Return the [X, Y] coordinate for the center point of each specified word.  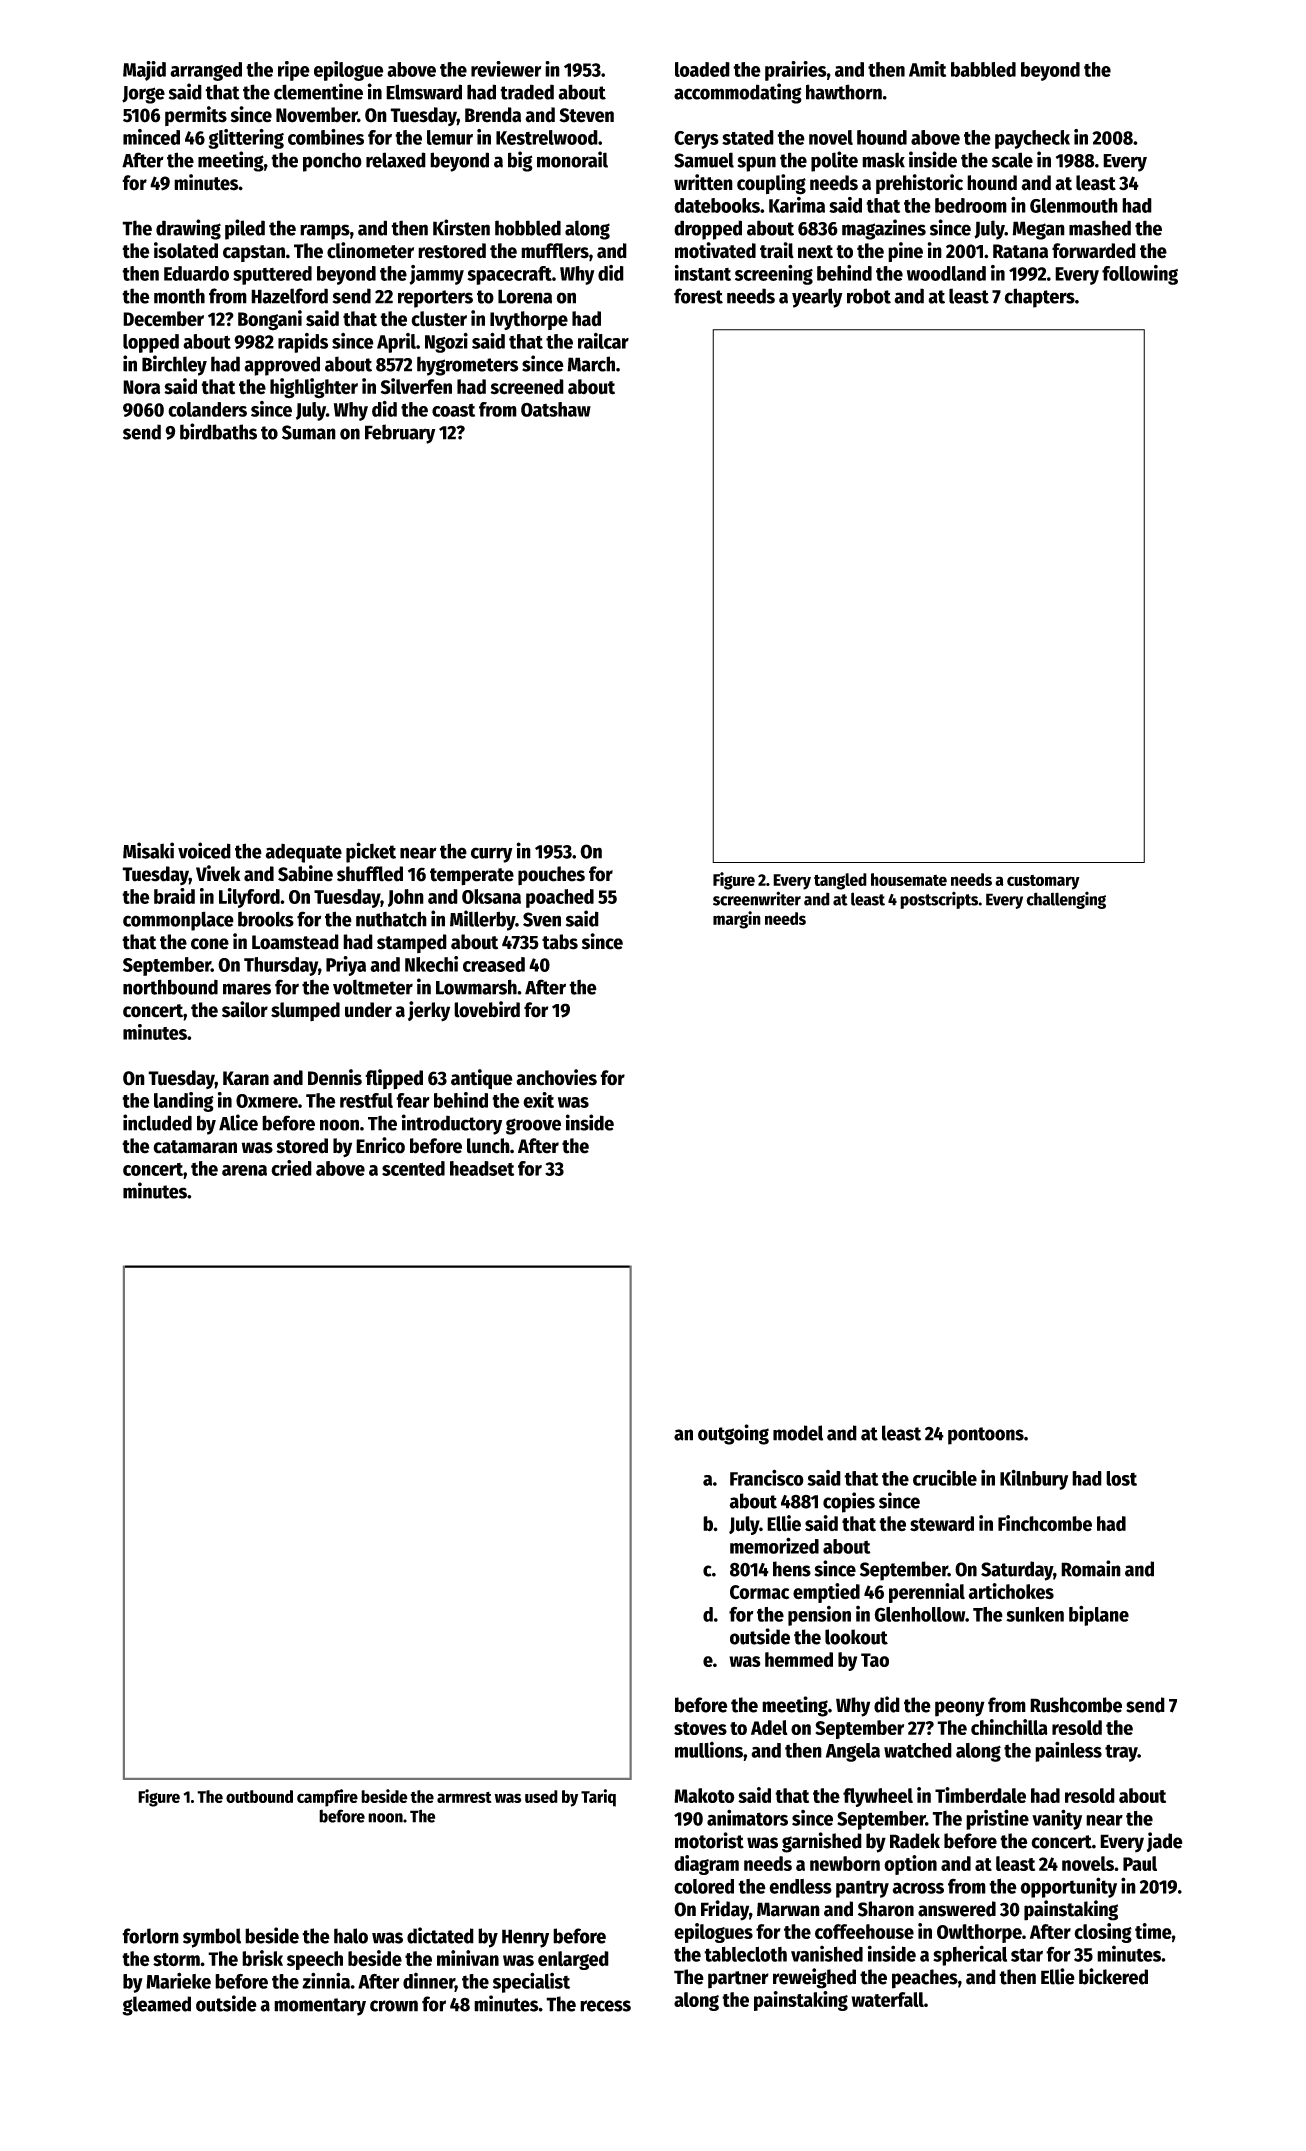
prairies [796, 71]
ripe [294, 71]
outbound [259, 1796]
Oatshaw [556, 409]
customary [1043, 882]
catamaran [195, 1147]
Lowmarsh [476, 987]
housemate [909, 879]
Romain [1091, 1568]
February [400, 434]
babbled [983, 69]
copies [849, 1502]
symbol [212, 1938]
